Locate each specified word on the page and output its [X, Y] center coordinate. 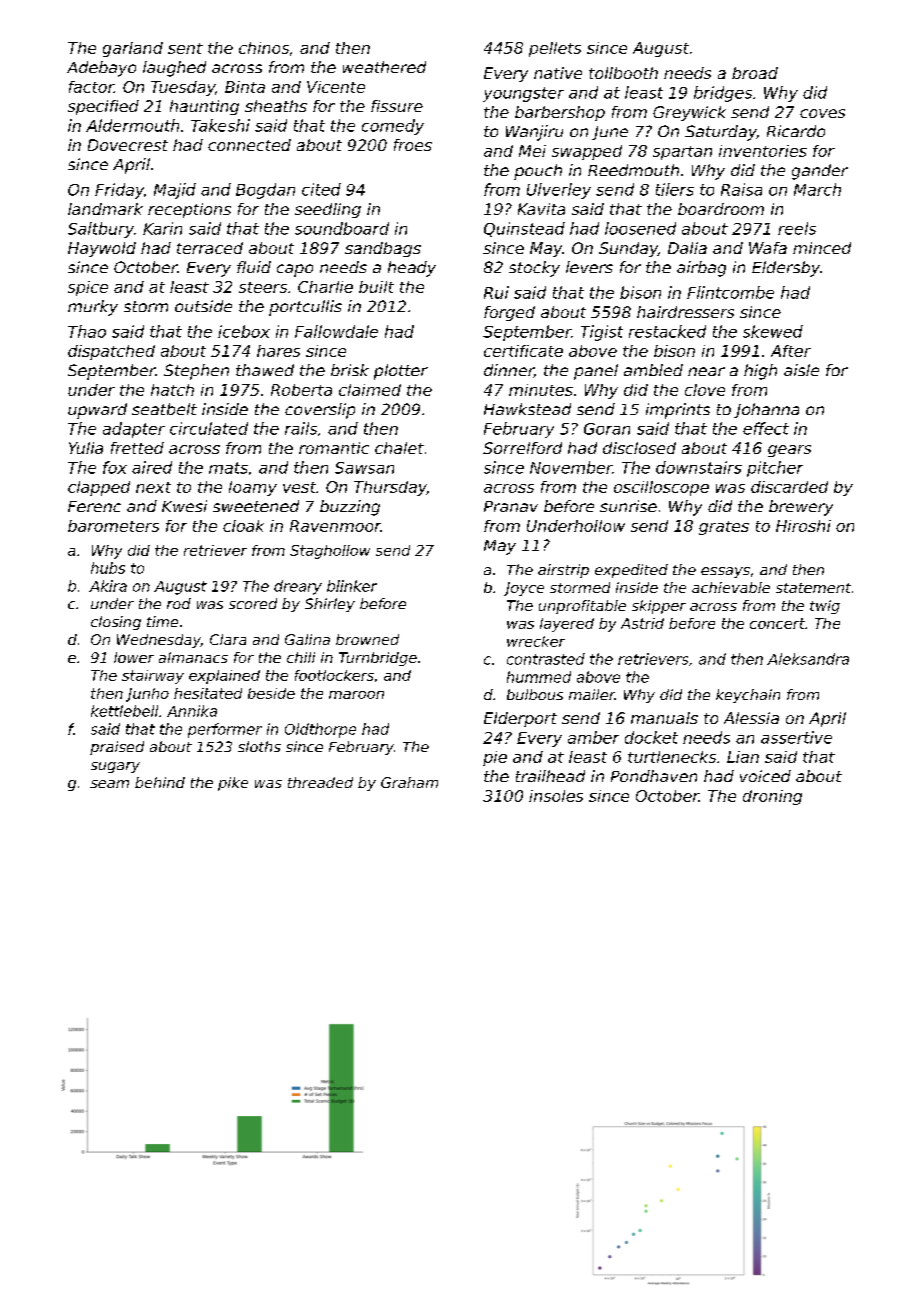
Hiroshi [803, 526]
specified [103, 107]
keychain [748, 696]
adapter [134, 430]
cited [321, 189]
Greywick [689, 113]
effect [766, 428]
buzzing [350, 508]
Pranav [511, 506]
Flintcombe [730, 292]
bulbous [535, 694]
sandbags [383, 249]
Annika [192, 711]
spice [88, 288]
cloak [243, 526]
